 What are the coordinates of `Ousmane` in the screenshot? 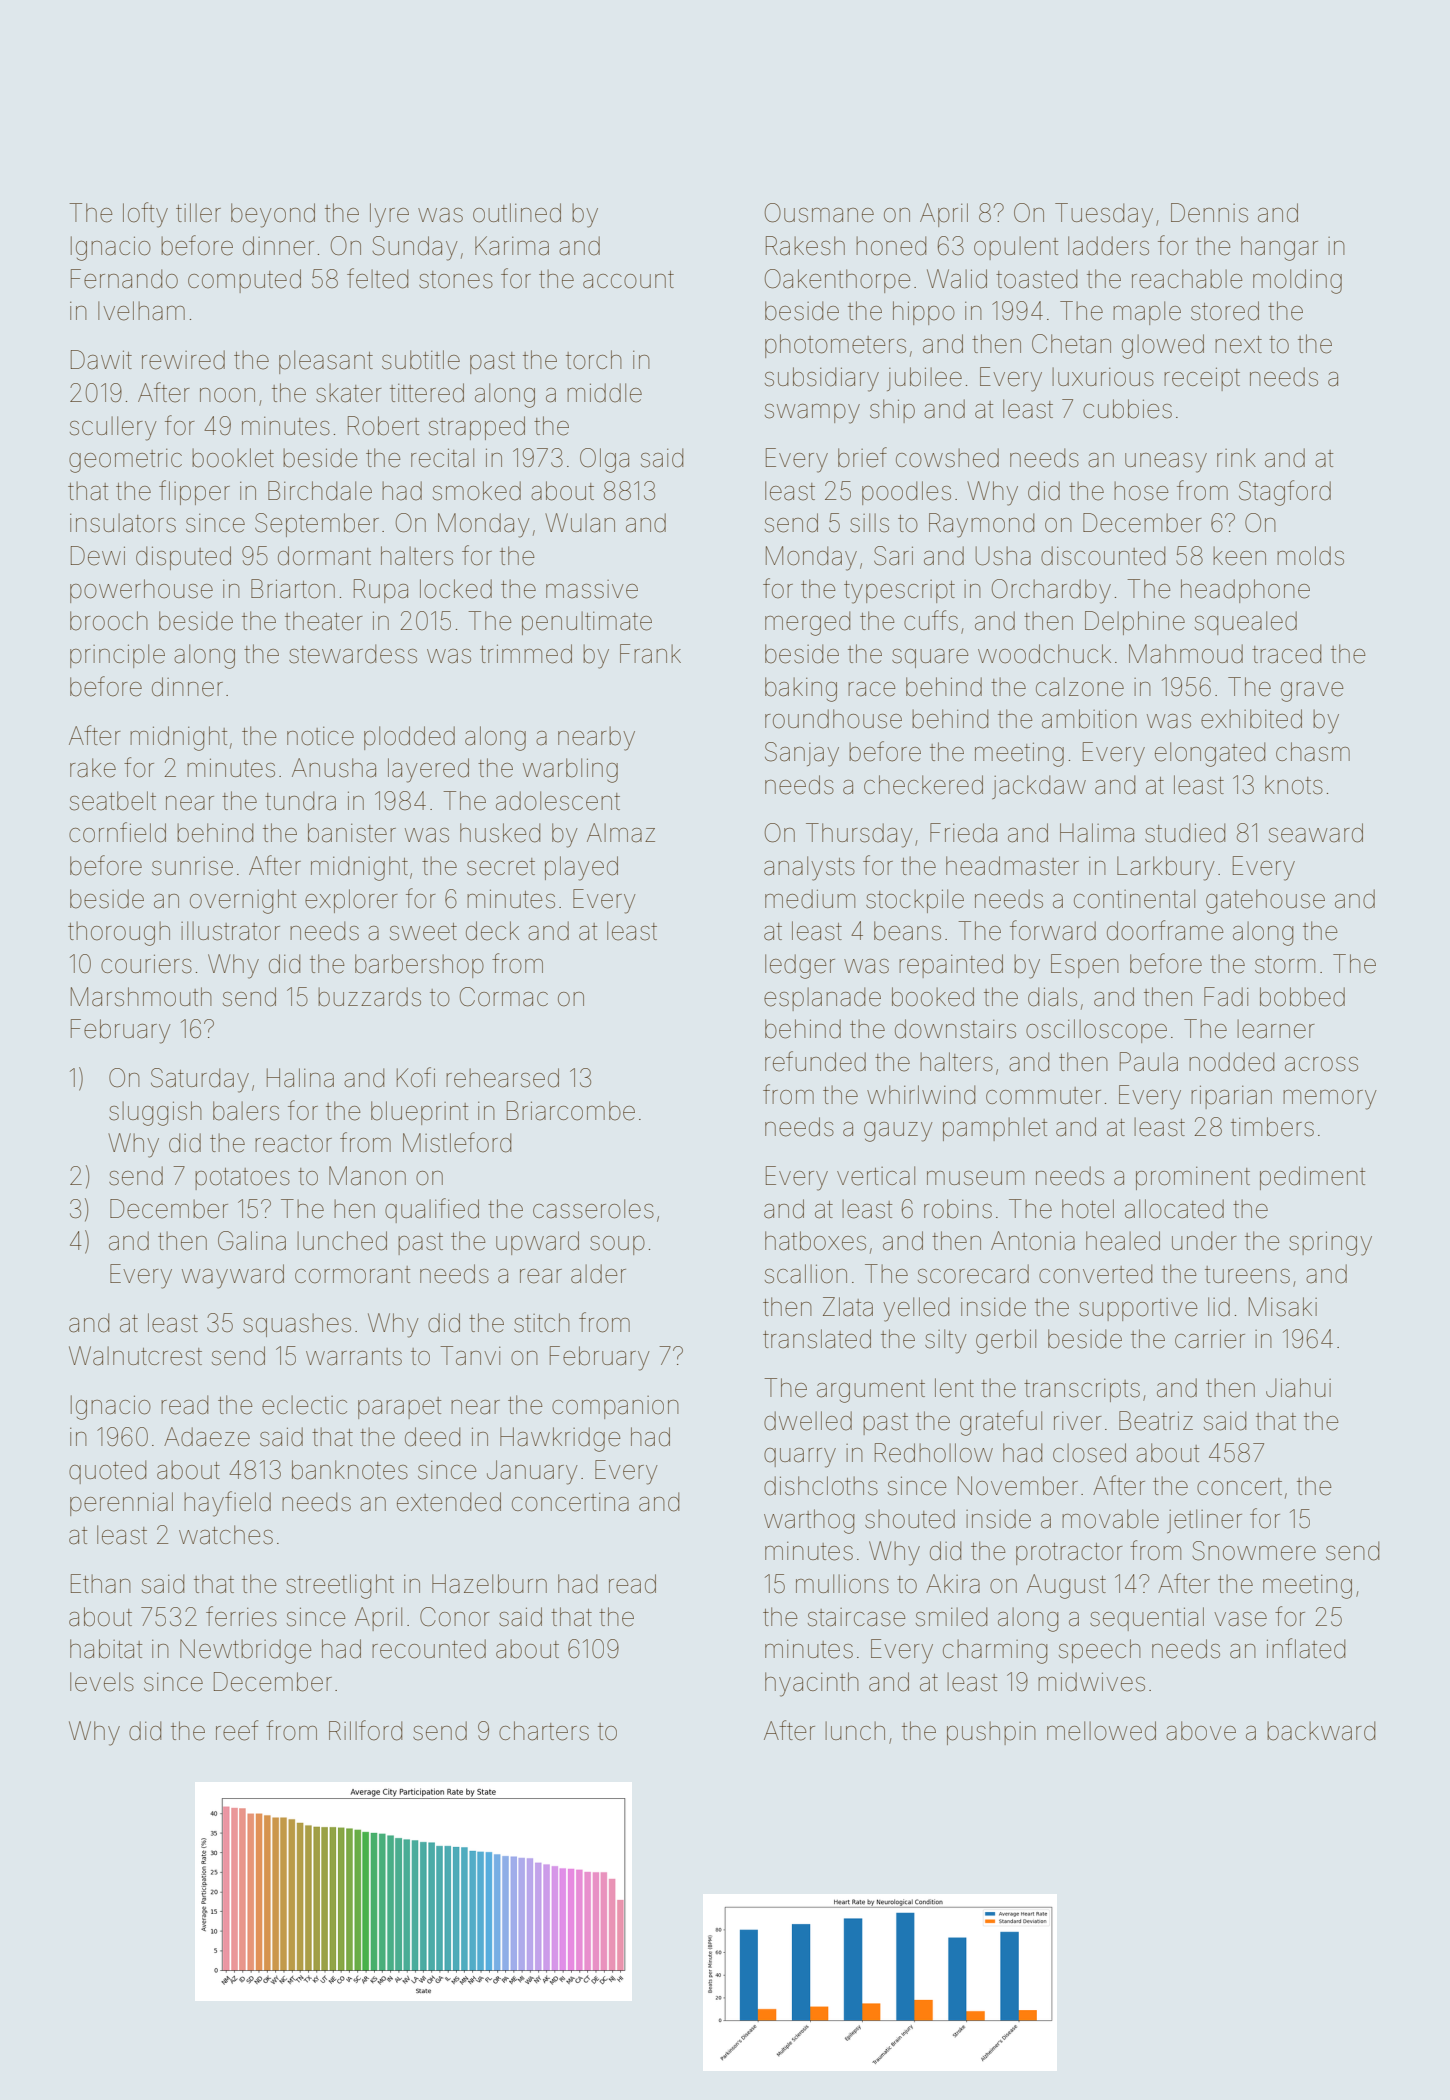 It's located at (819, 213).
